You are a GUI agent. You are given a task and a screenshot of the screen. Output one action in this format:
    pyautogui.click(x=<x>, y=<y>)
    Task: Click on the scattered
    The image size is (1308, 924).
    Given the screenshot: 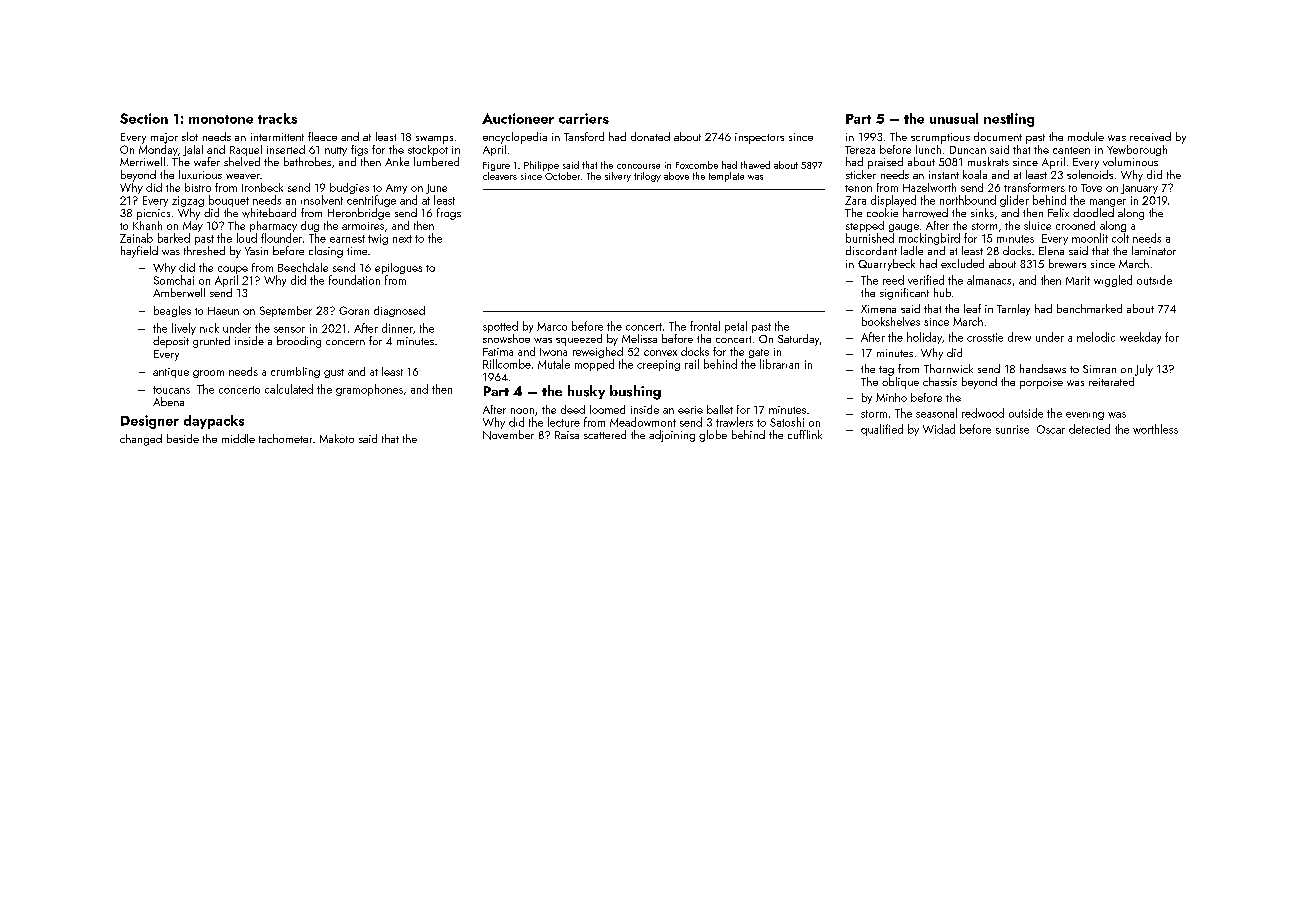 What is the action you would take?
    pyautogui.click(x=605, y=434)
